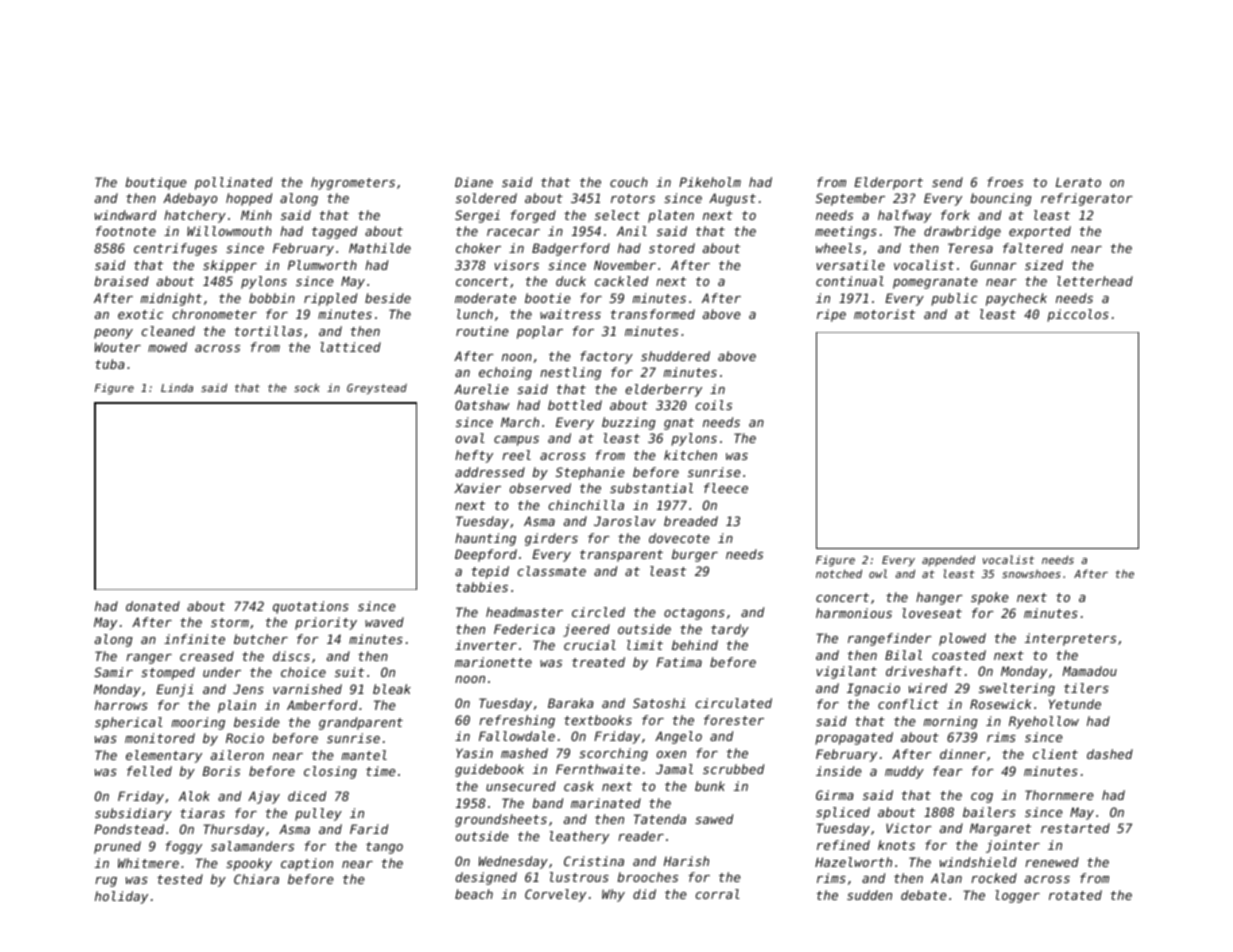 The width and height of the page is (1233, 952). I want to click on couch, so click(629, 182).
